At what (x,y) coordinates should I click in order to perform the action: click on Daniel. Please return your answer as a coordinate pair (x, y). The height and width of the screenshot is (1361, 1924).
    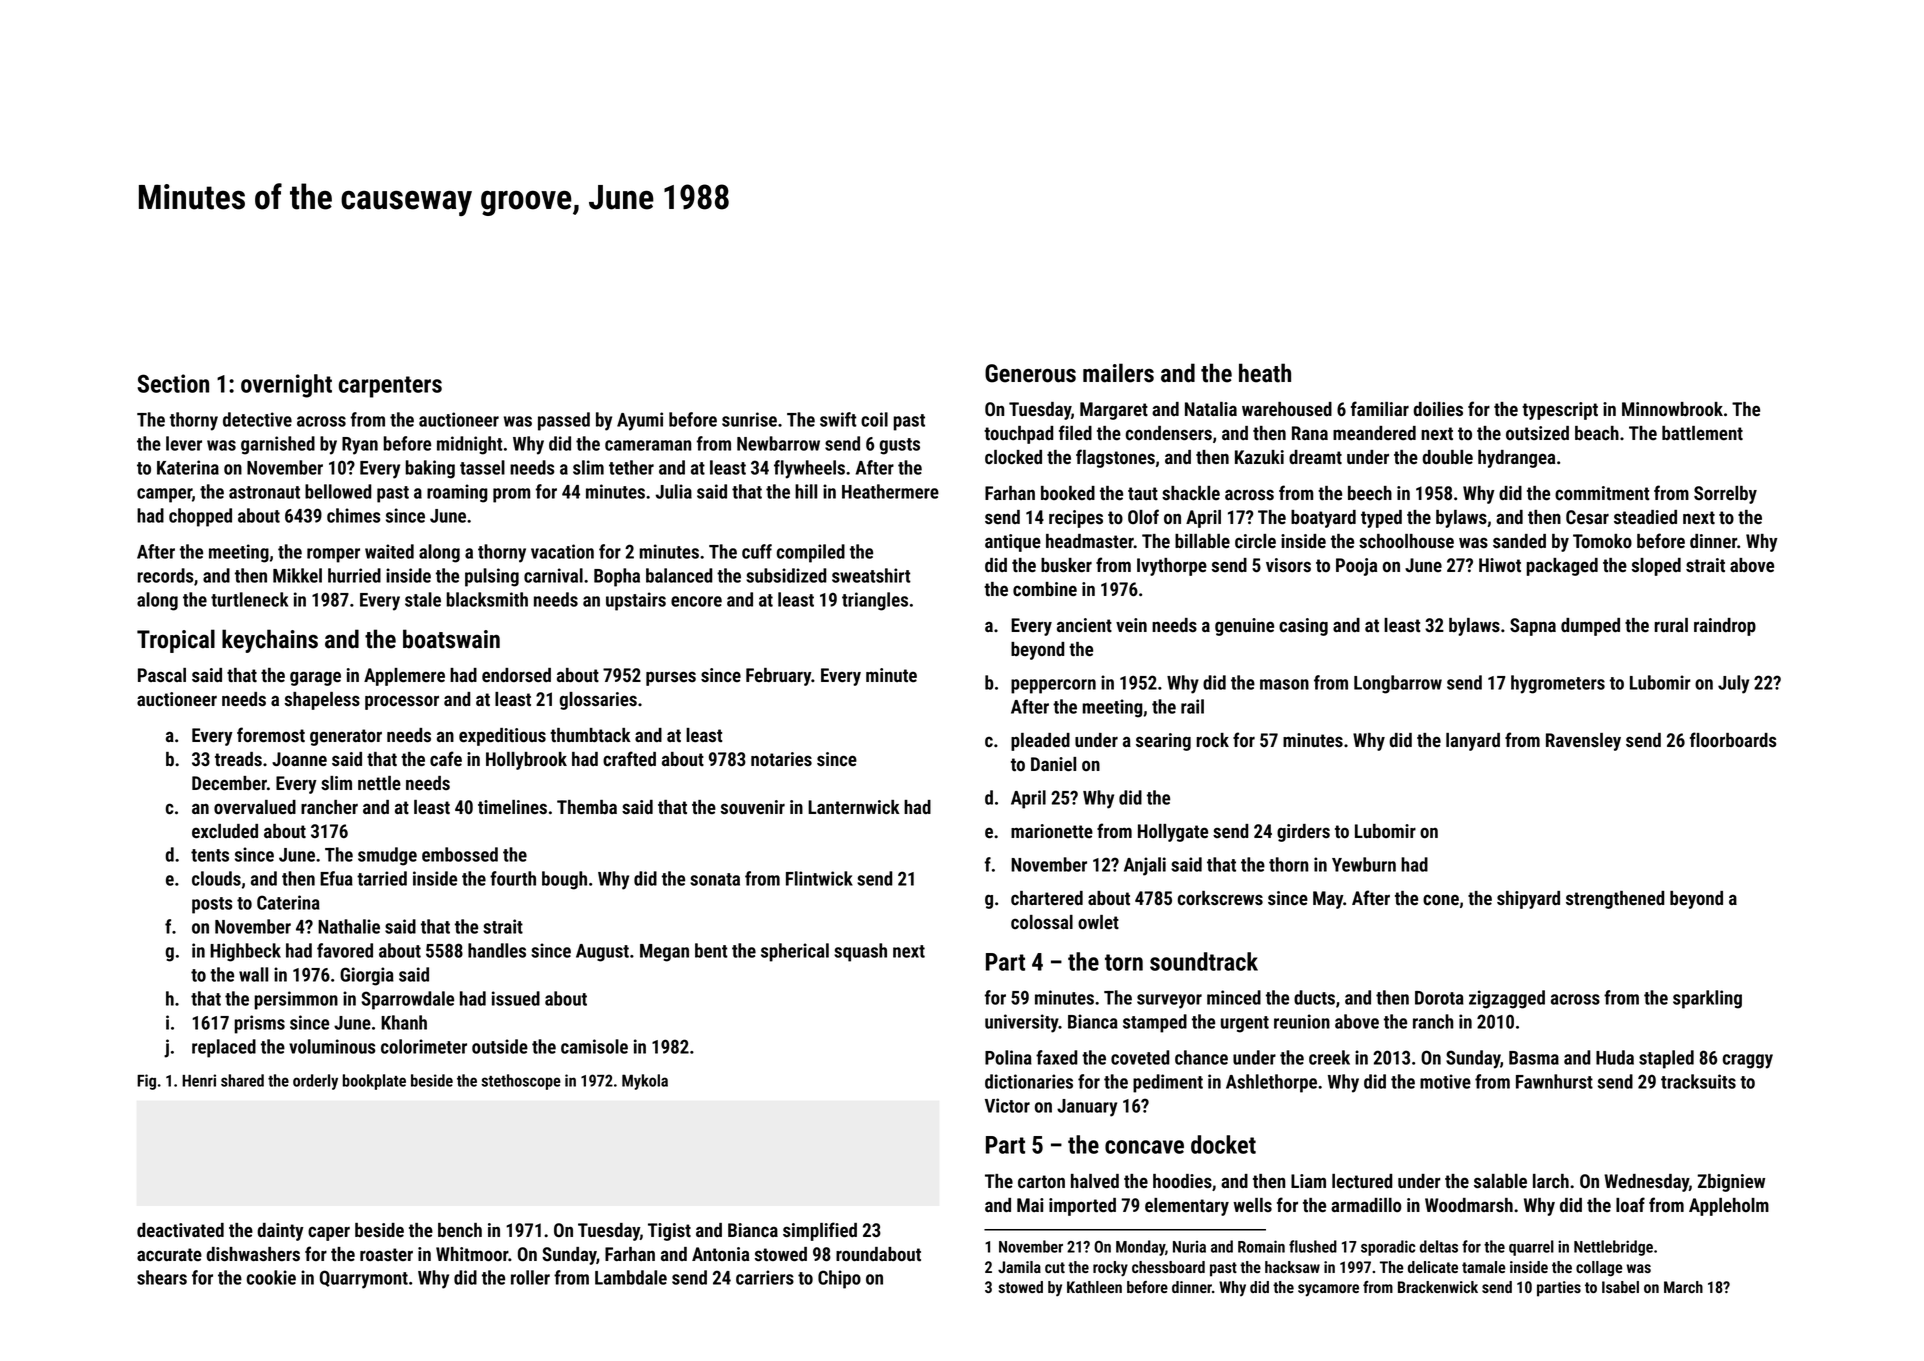
    Looking at the image, I should click on (1053, 764).
